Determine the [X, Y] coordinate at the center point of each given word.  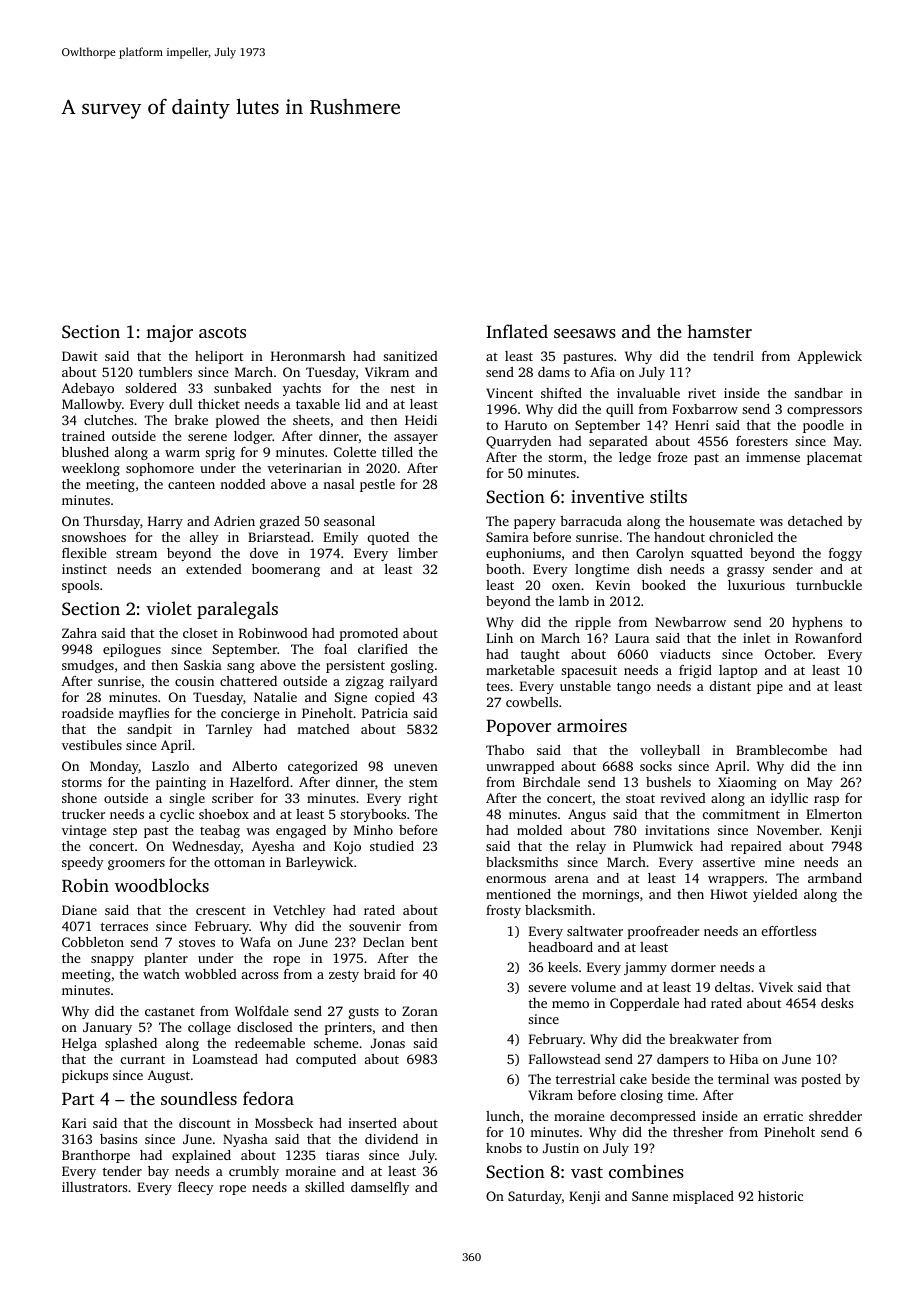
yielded [775, 895]
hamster [719, 331]
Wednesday [206, 847]
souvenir [375, 926]
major [169, 333]
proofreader [663, 932]
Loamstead [225, 1059]
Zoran [420, 1011]
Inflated [517, 331]
